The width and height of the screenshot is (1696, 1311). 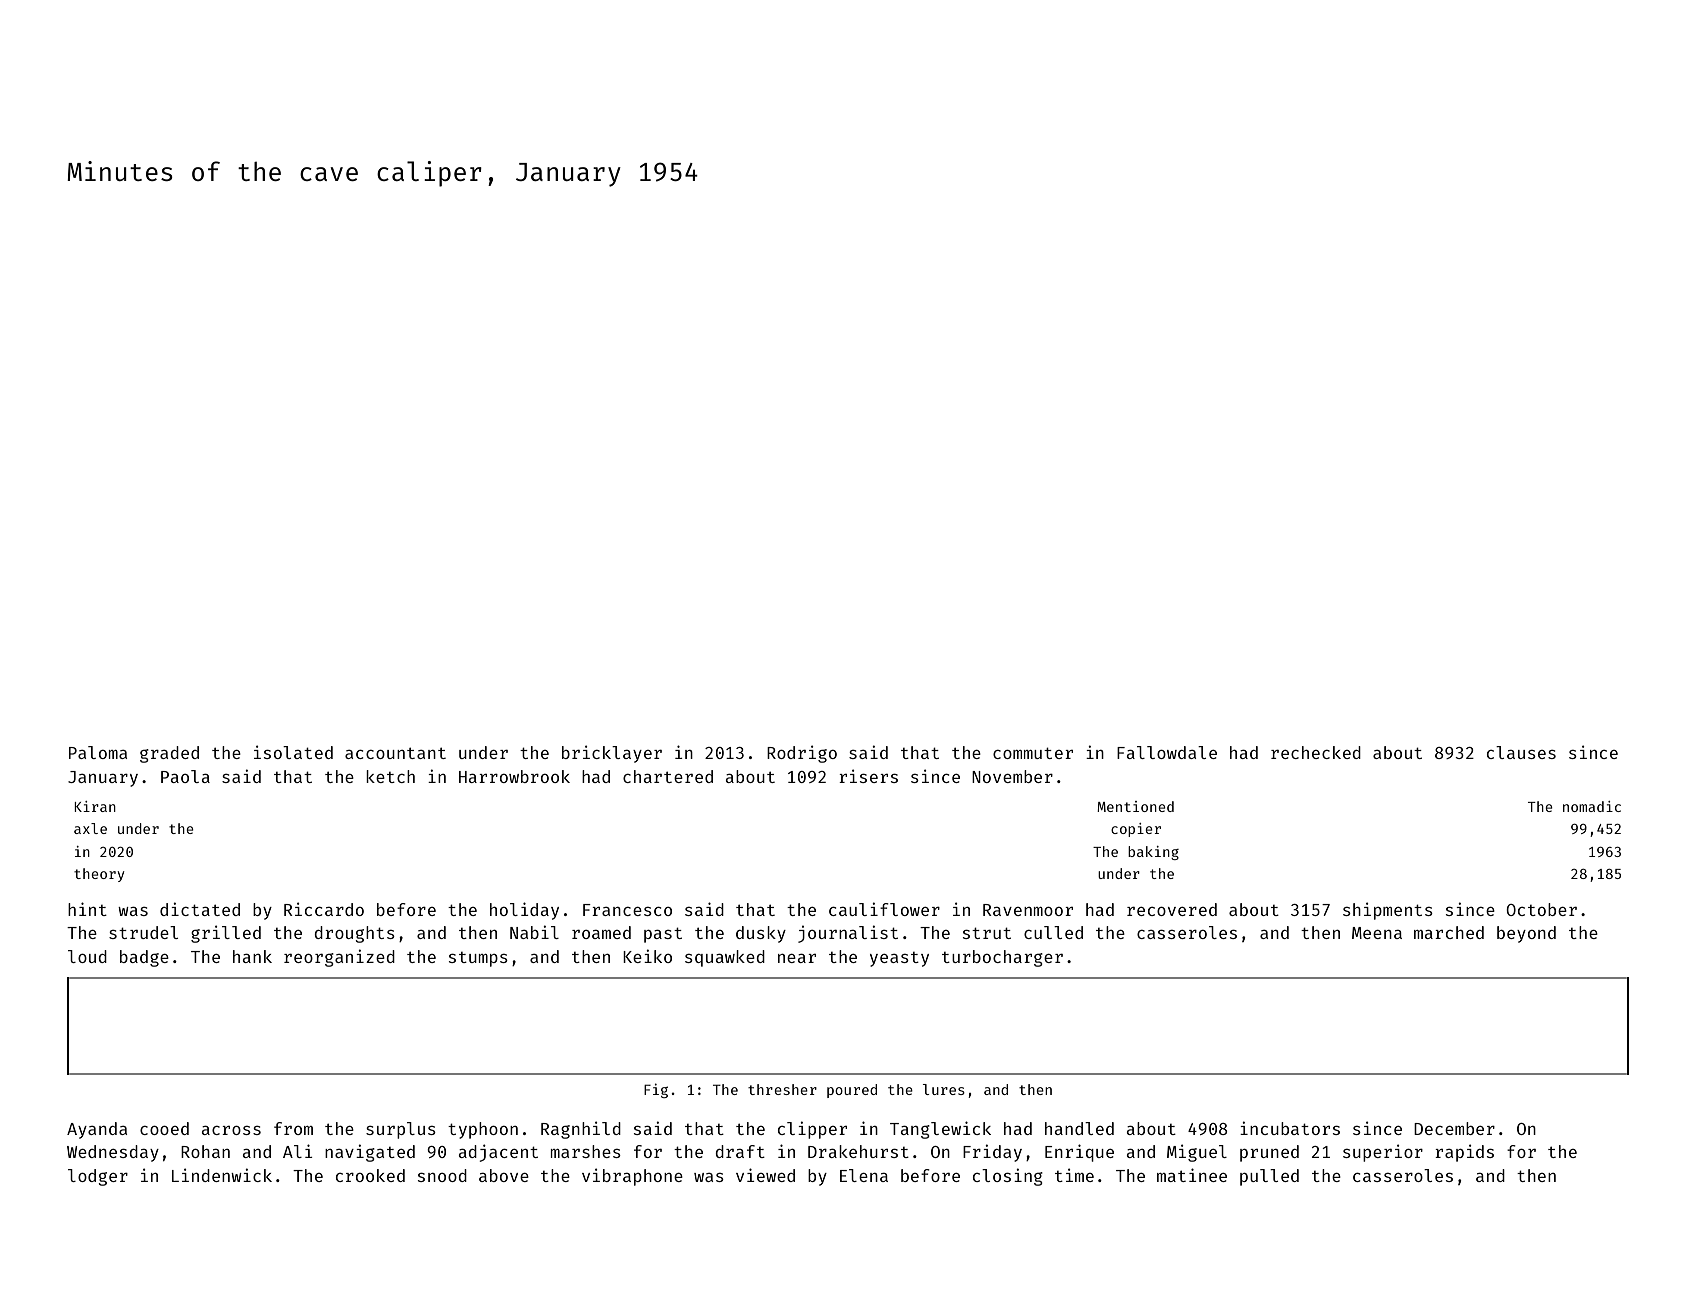 I want to click on shipments, so click(x=1388, y=911).
